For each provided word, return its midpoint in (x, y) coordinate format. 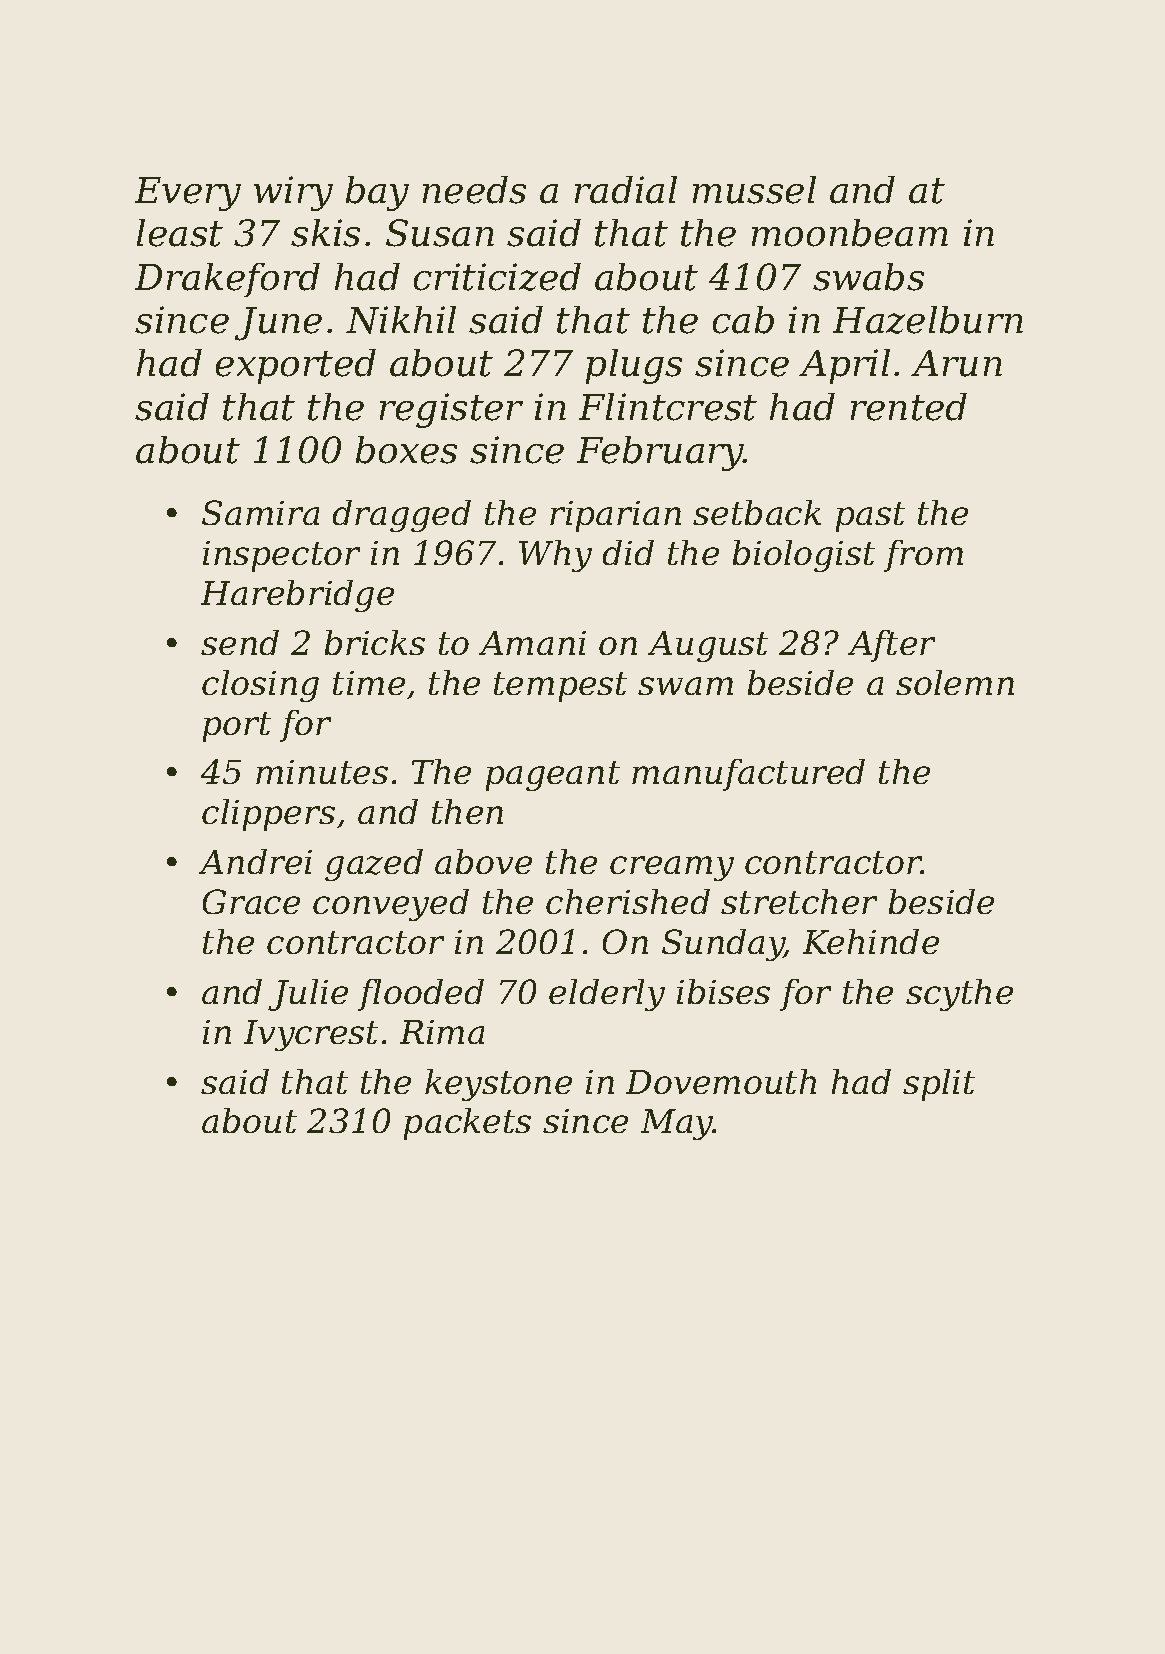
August (708, 646)
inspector (281, 556)
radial (626, 190)
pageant (553, 776)
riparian (615, 516)
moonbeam (850, 233)
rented (909, 407)
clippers (268, 815)
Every (188, 194)
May (677, 1124)
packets (467, 1124)
